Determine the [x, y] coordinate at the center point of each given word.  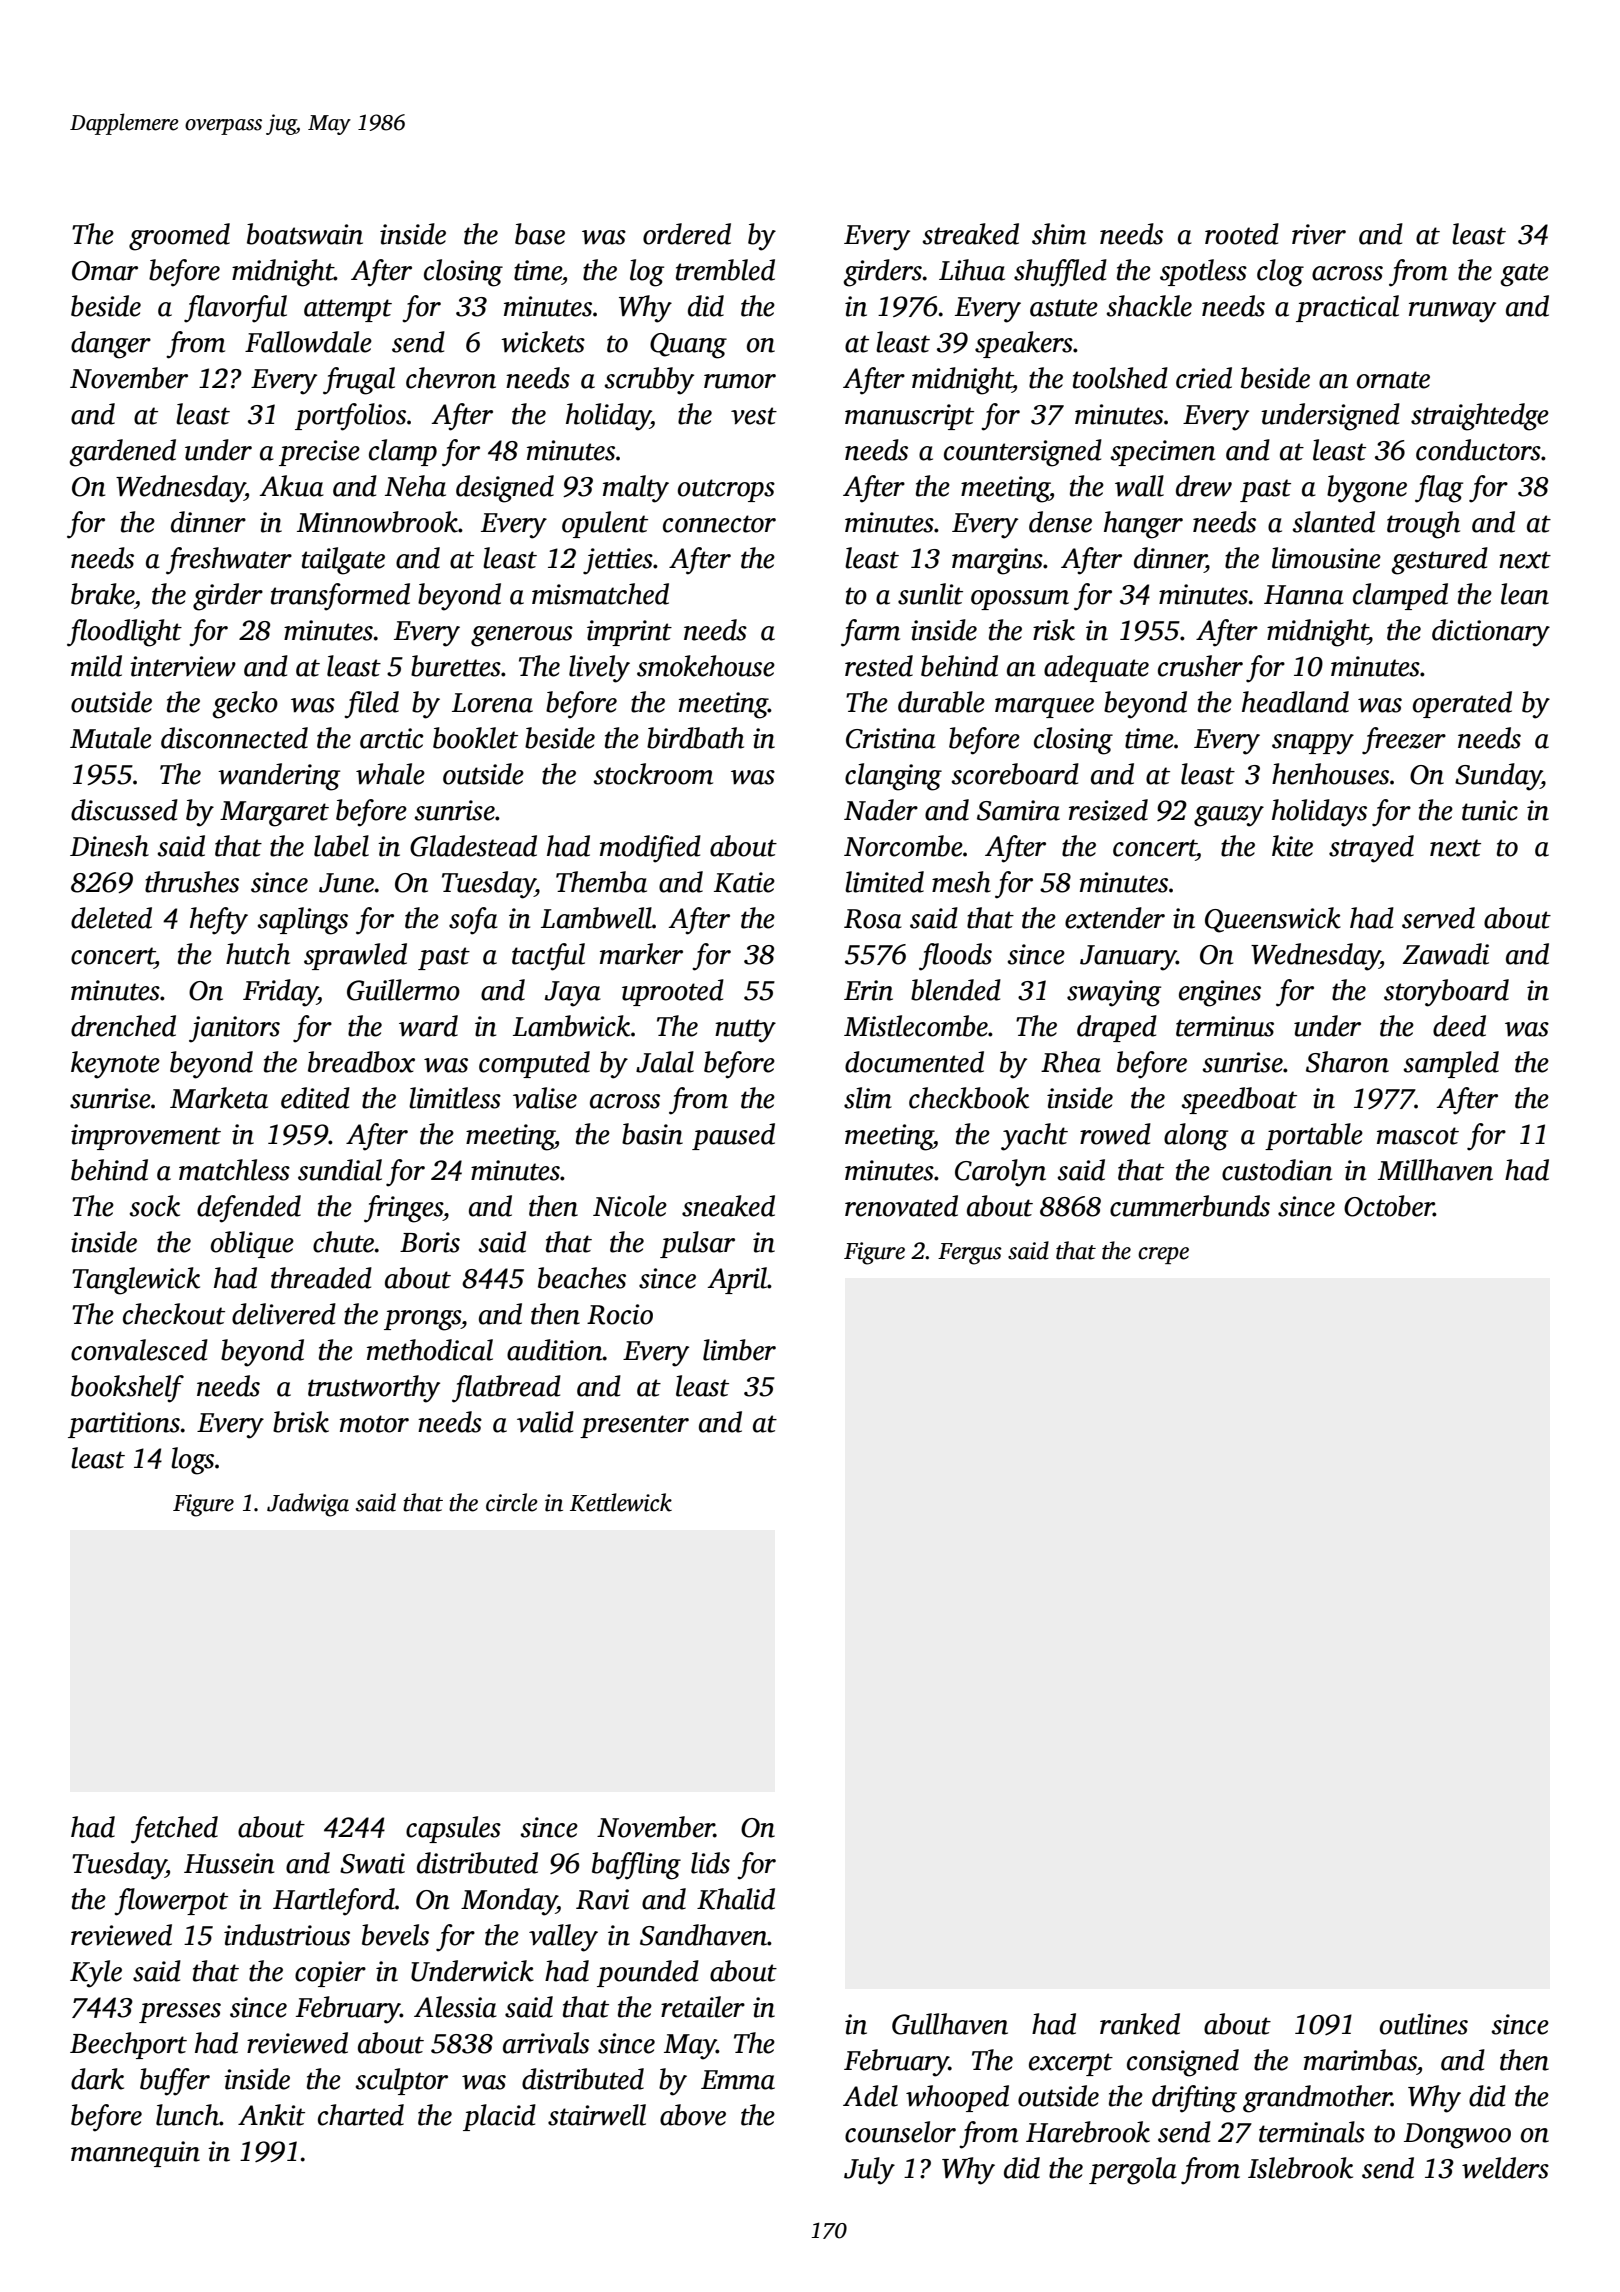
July [869, 2171]
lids [710, 1863]
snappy [1313, 744]
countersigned [1023, 453]
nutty [745, 1031]
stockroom [653, 774]
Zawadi [1446, 954]
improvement [146, 1137]
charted [361, 2115]
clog [1280, 273]
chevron [451, 378]
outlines [1424, 2024]
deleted [111, 918]
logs [192, 1461]
